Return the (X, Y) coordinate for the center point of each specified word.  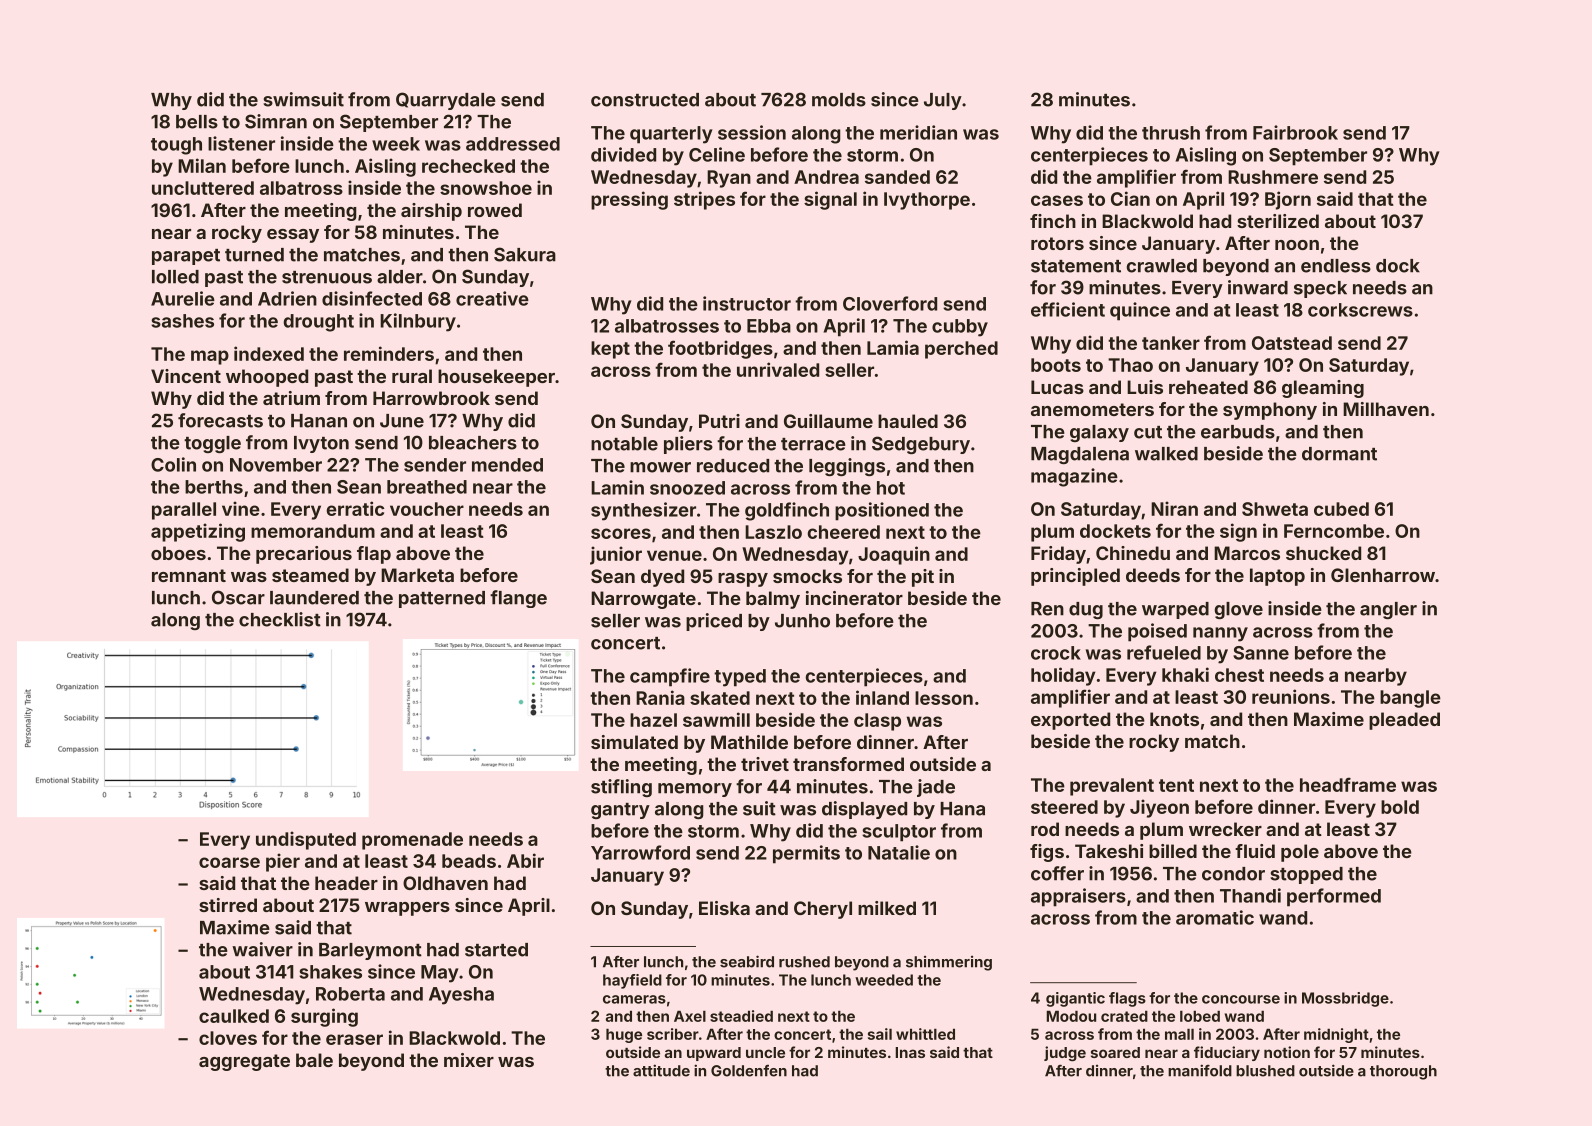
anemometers (1092, 409)
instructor (747, 303)
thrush (1171, 133)
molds (839, 100)
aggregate (244, 1062)
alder (400, 277)
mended (507, 465)
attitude (661, 1070)
